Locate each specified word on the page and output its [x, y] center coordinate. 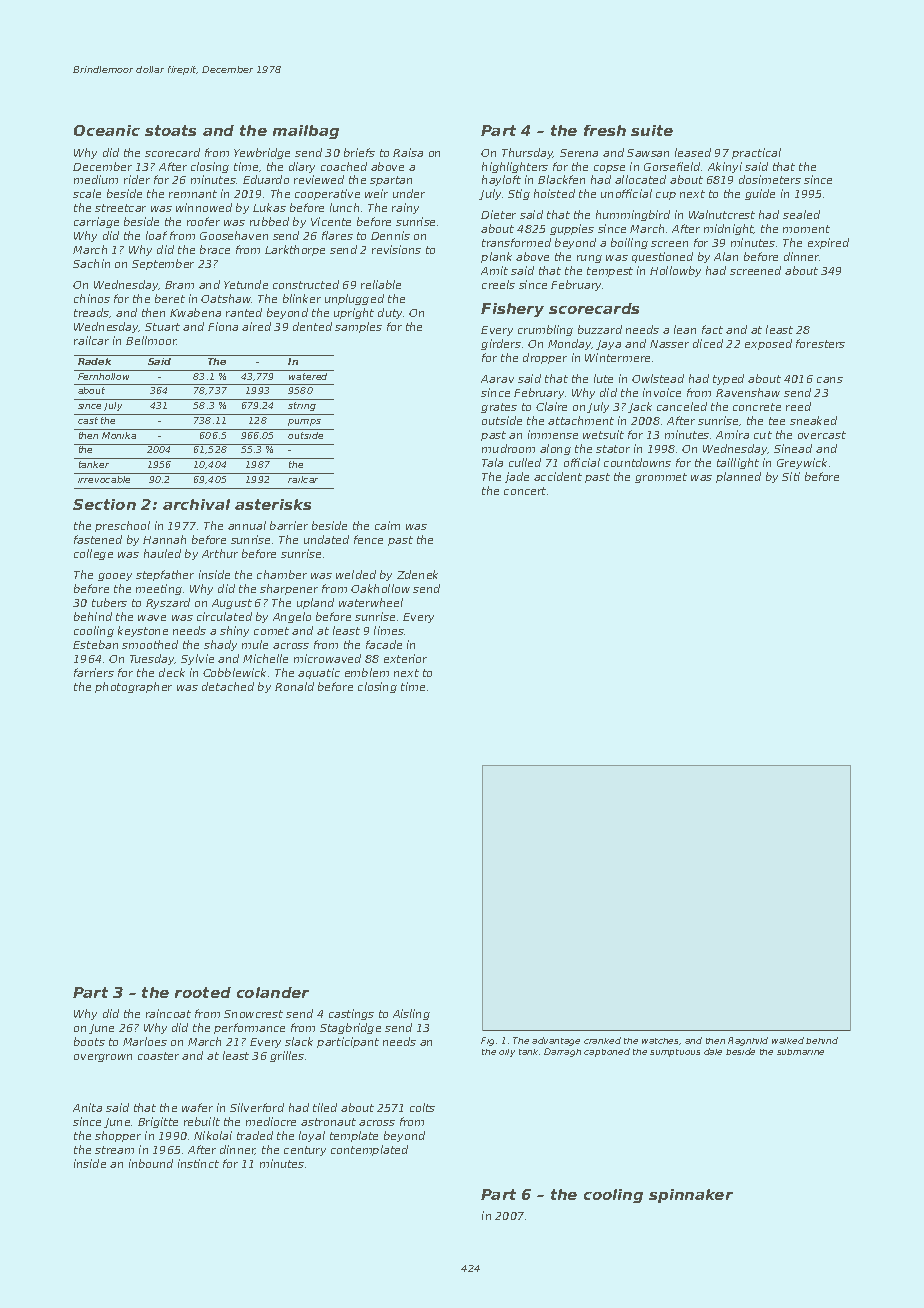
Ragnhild [748, 1041]
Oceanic [107, 130]
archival [196, 504]
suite [652, 130]
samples [358, 327]
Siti [791, 476]
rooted [203, 992]
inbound [151, 1163]
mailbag [306, 132]
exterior [405, 658]
